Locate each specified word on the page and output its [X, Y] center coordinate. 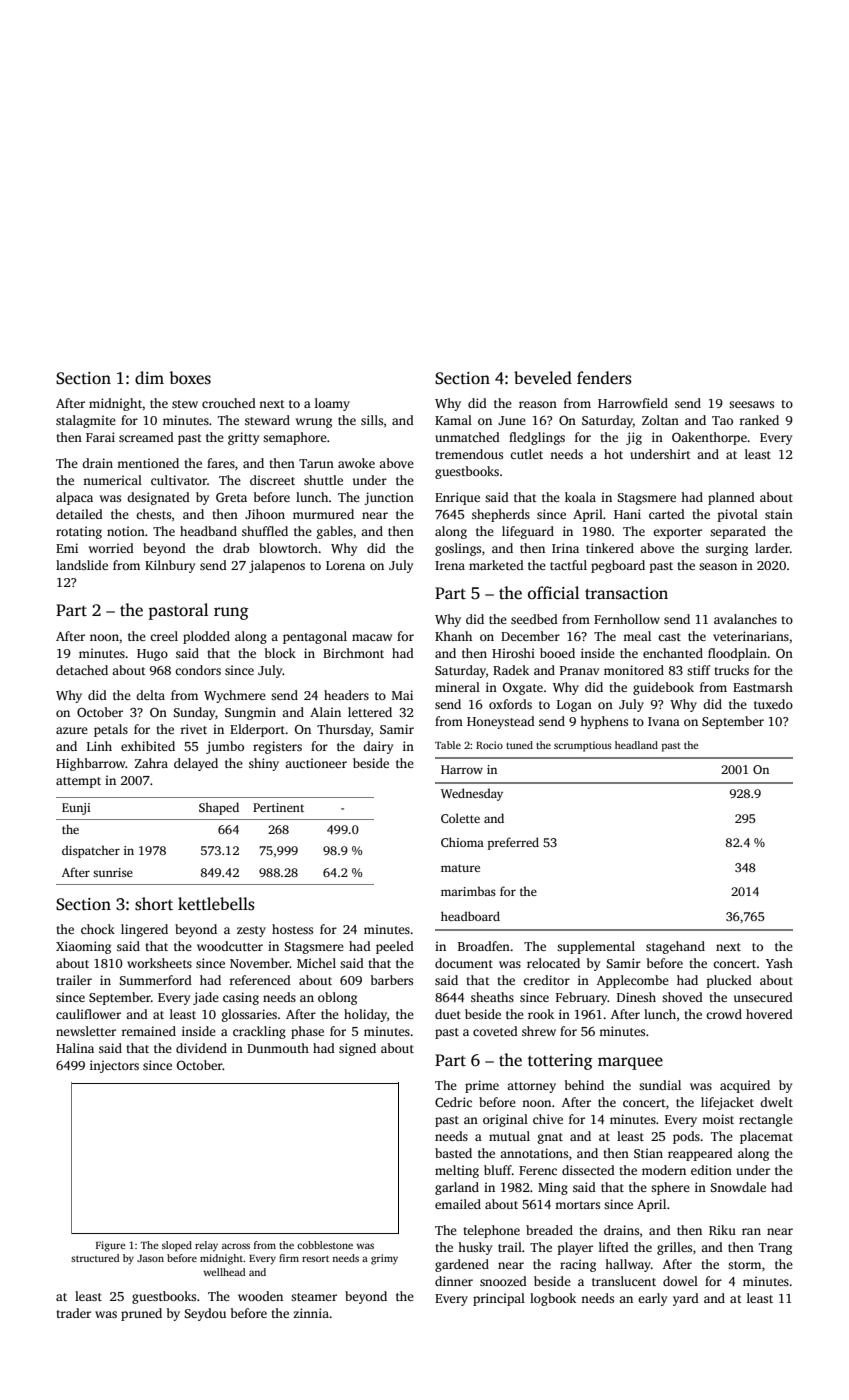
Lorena [345, 565]
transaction [626, 593]
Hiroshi [513, 653]
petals [111, 730]
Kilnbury [170, 566]
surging [727, 549]
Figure [111, 1246]
